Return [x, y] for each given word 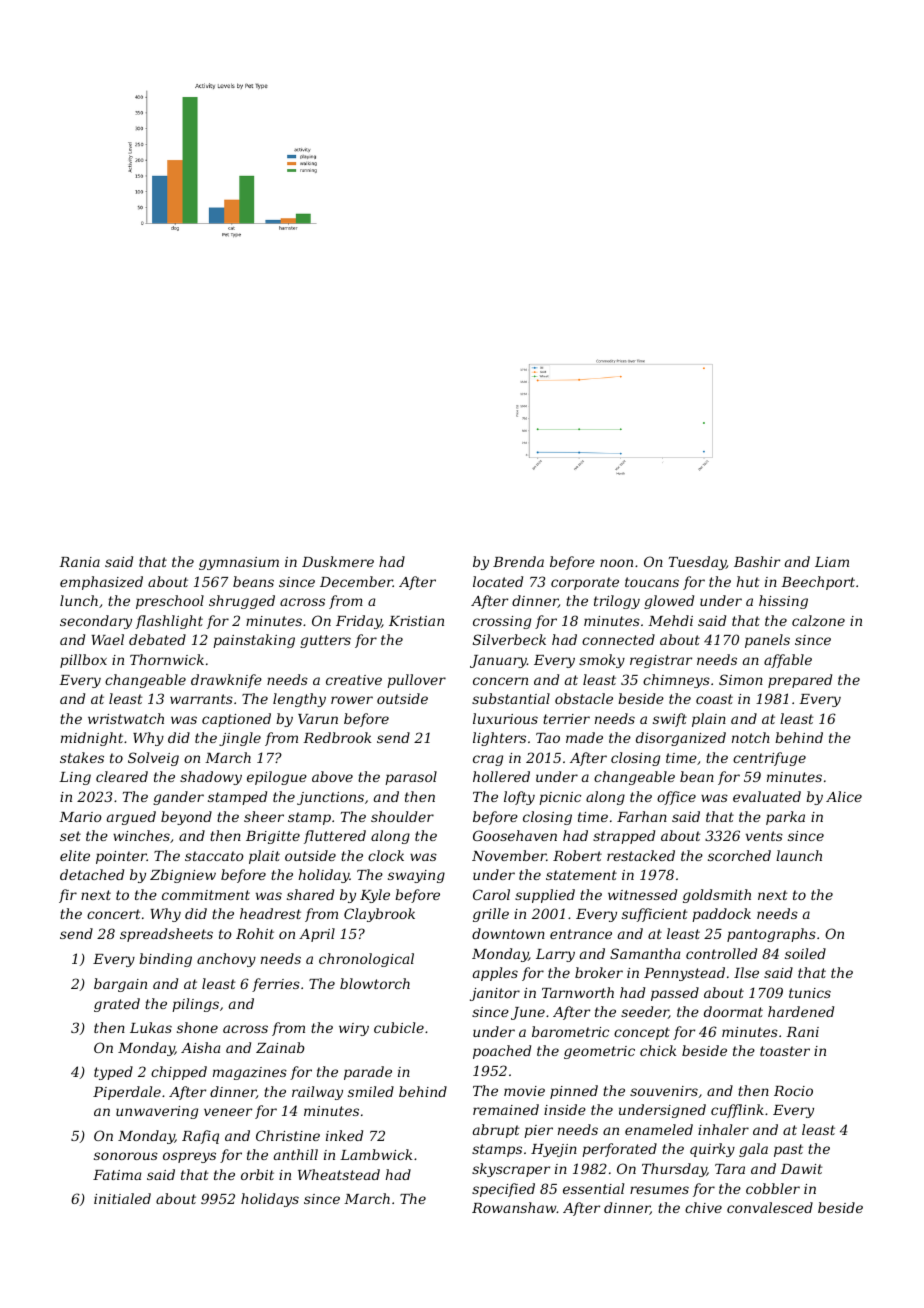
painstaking [254, 641]
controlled [721, 953]
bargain [120, 985]
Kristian [416, 621]
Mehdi [670, 620]
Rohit [255, 933]
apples [495, 974]
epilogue [277, 778]
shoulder [402, 816]
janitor [495, 994]
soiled [805, 953]
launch [799, 855]
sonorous [126, 1156]
